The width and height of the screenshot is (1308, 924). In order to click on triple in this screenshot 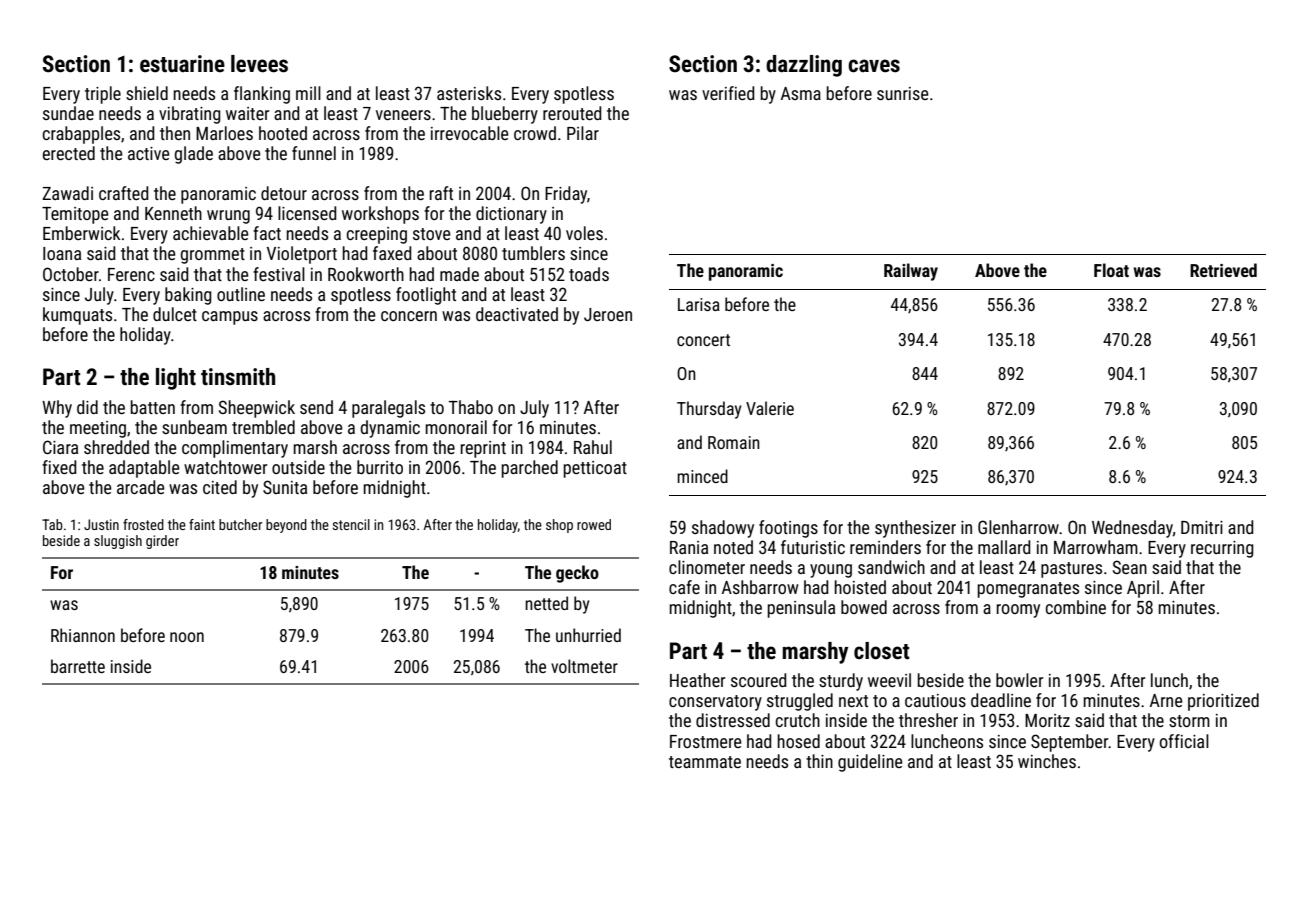, I will do `click(103, 95)`.
